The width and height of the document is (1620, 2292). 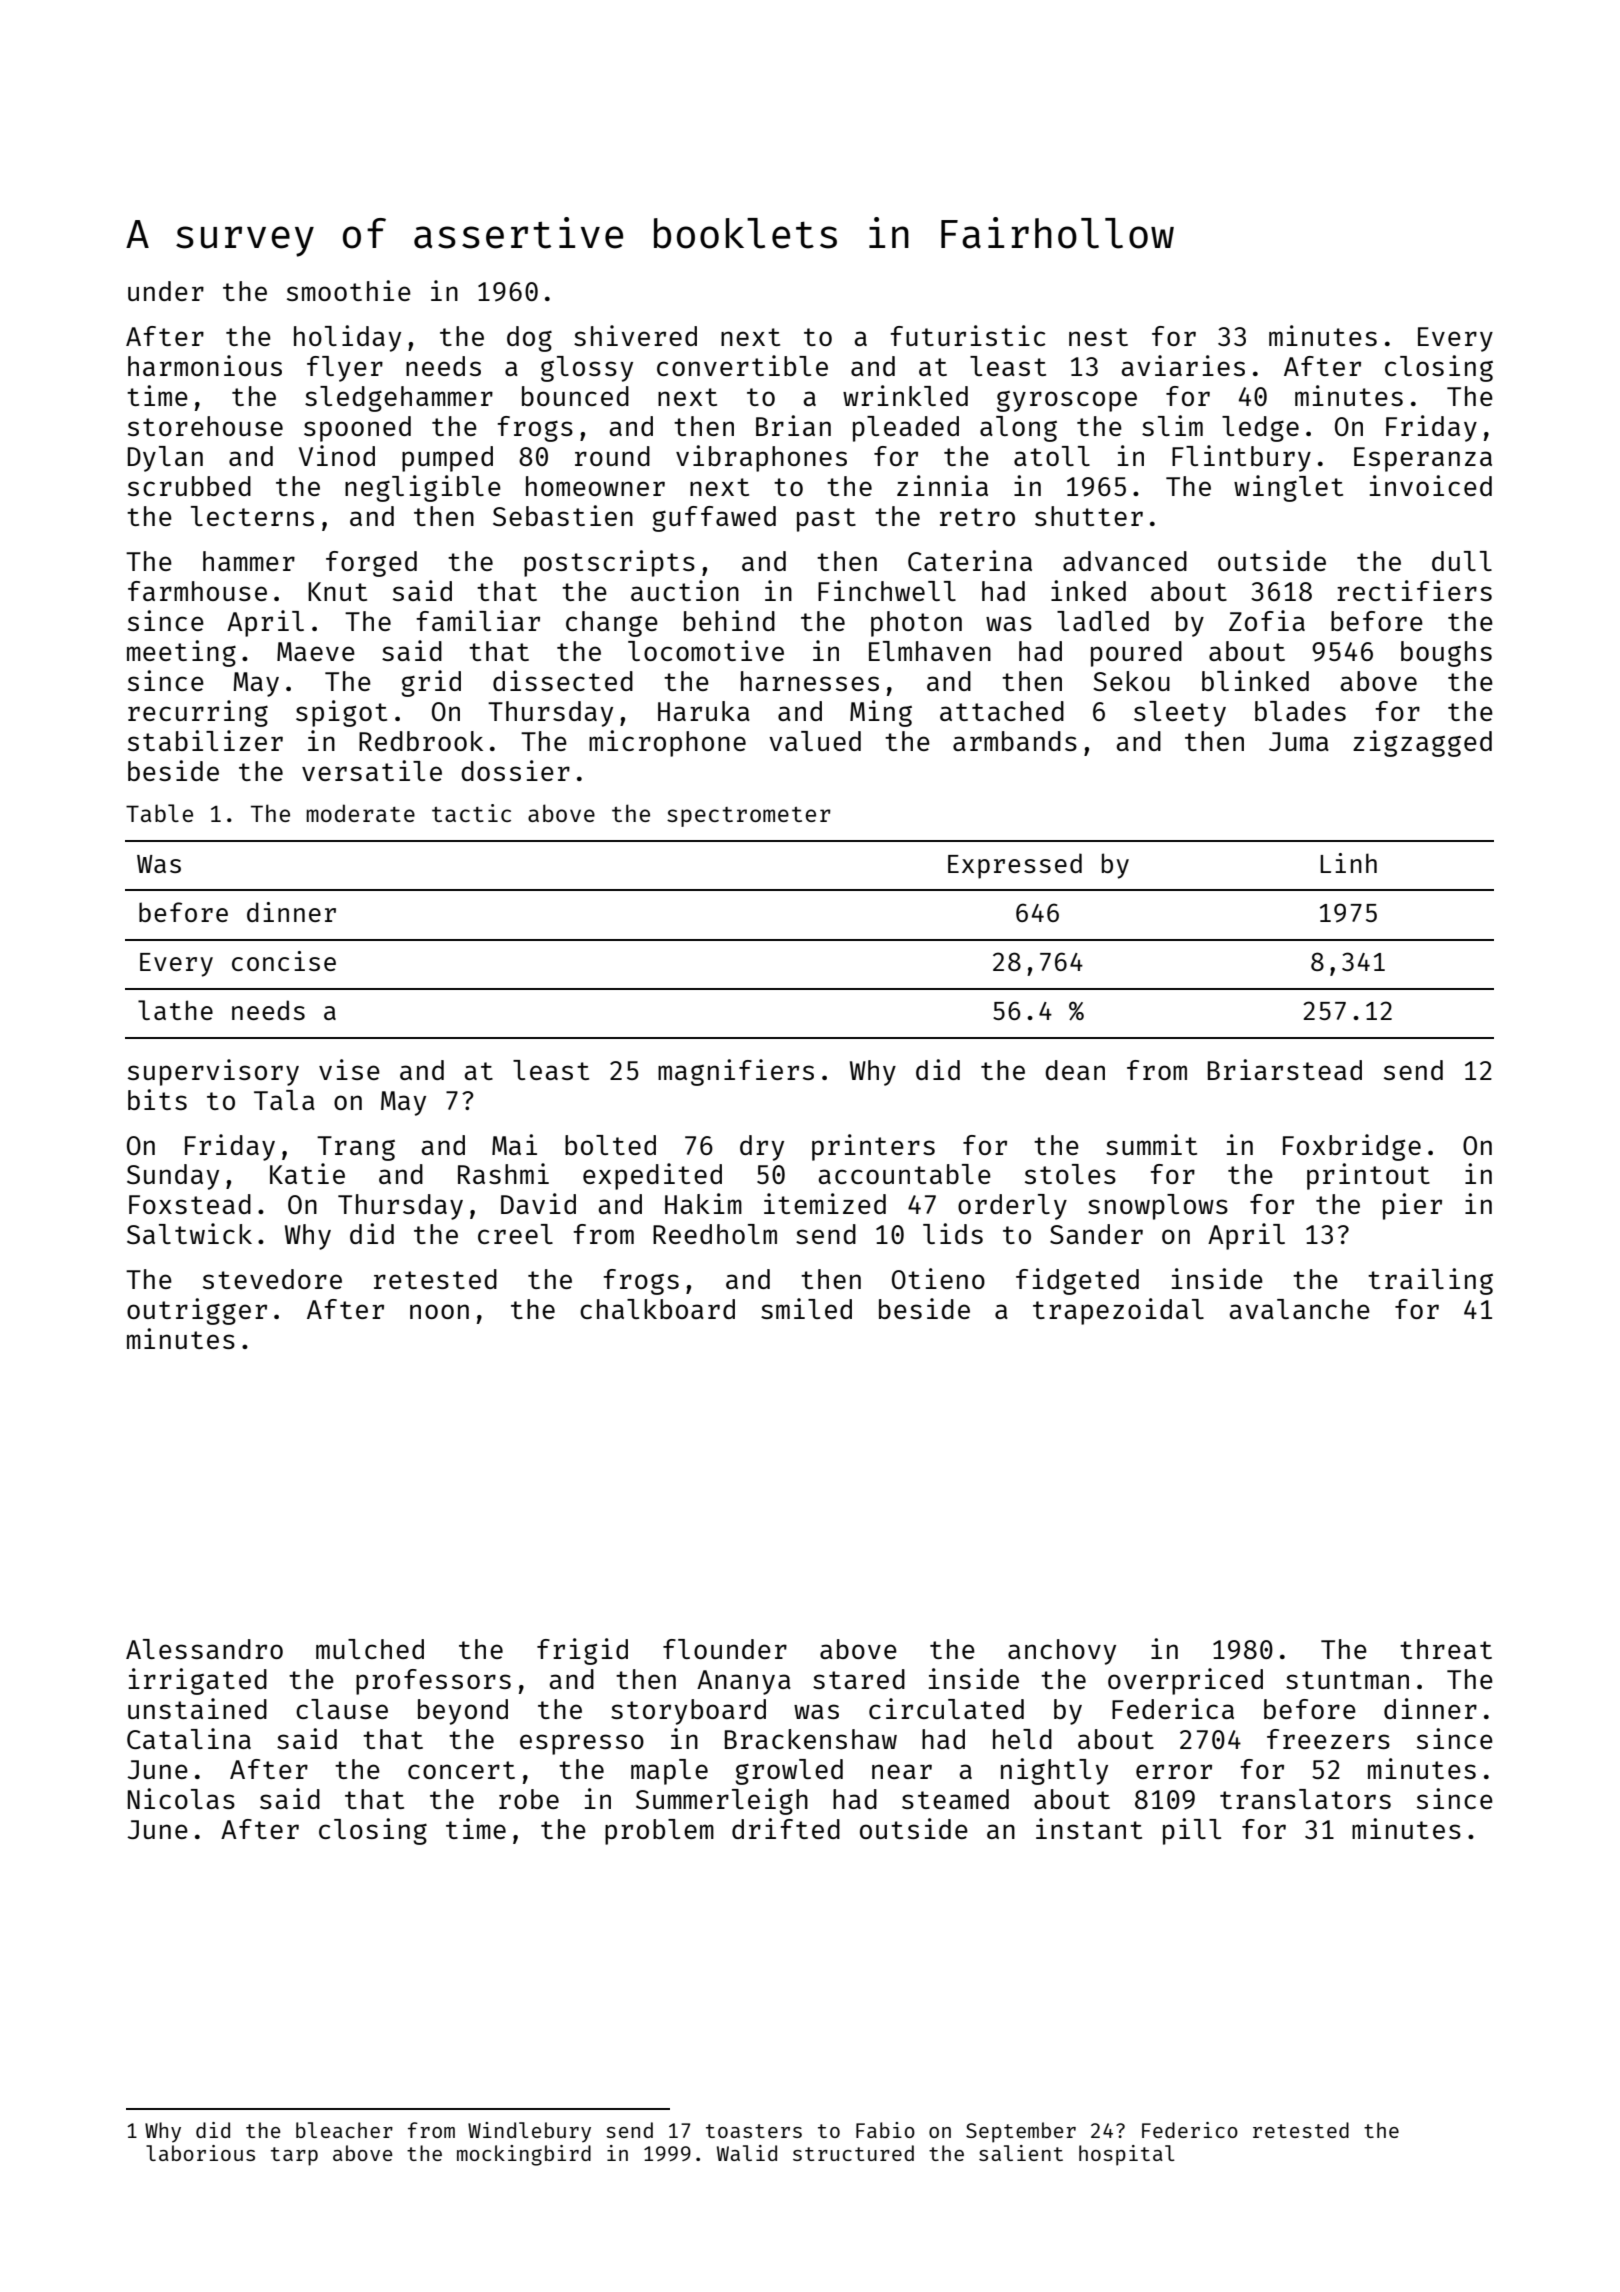 I want to click on dean, so click(x=1075, y=1070).
